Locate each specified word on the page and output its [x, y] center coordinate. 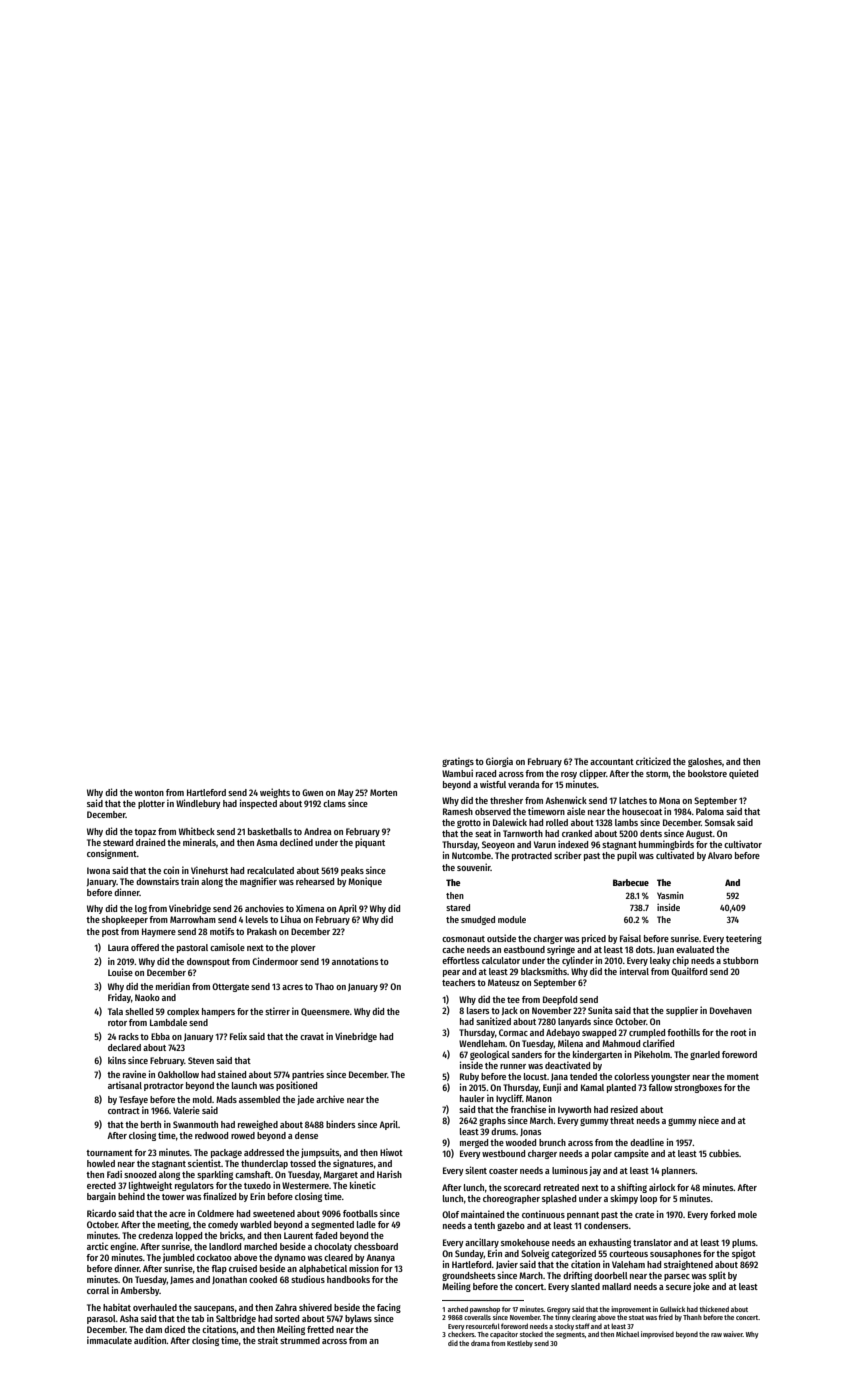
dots [644, 949]
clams [334, 803]
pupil [627, 856]
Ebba [160, 1036]
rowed [243, 1135]
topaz [145, 833]
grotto [469, 824]
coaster [503, 1171]
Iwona [98, 870]
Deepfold [560, 1000]
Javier [507, 1265]
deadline [647, 1142]
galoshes [705, 762]
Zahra [286, 1307]
